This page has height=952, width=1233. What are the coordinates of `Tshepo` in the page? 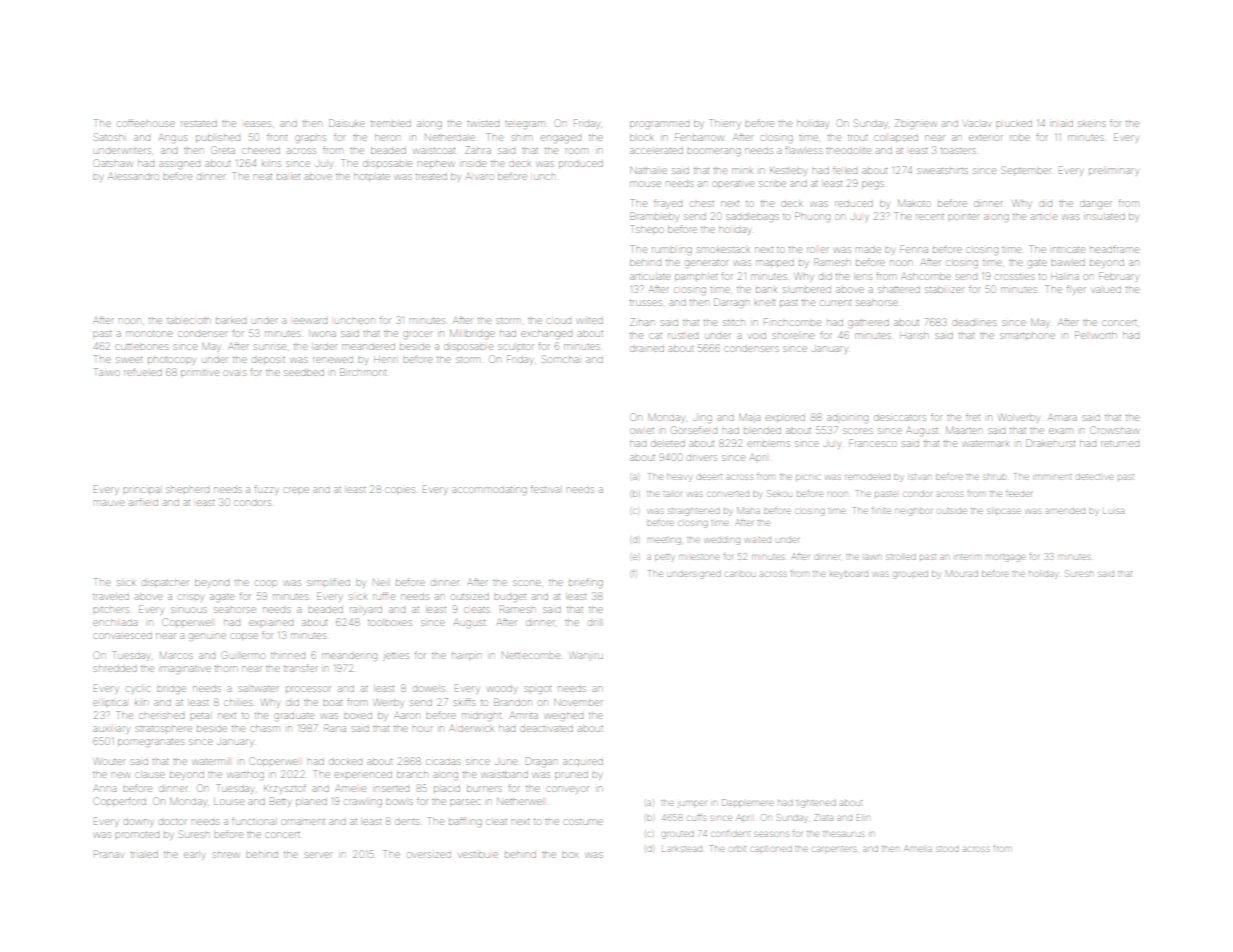 It's located at (647, 230).
